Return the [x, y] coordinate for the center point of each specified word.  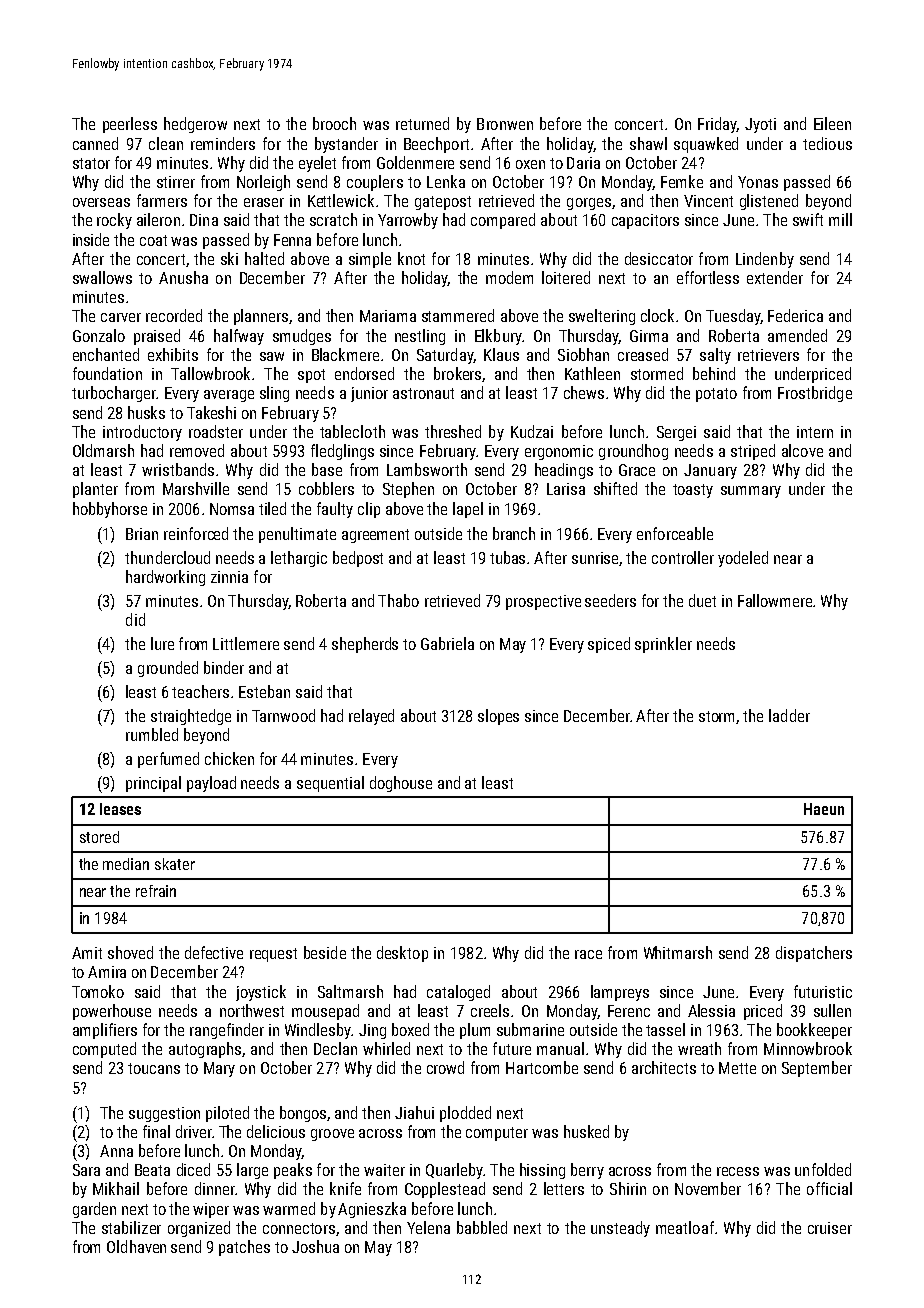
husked [586, 1131]
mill [840, 219]
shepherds [365, 645]
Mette [737, 1068]
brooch [334, 123]
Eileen [832, 123]
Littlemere [246, 643]
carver [121, 317]
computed [104, 1050]
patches [244, 1248]
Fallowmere [775, 600]
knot [411, 258]
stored [99, 837]
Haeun [824, 809]
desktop [402, 954]
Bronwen [505, 124]
